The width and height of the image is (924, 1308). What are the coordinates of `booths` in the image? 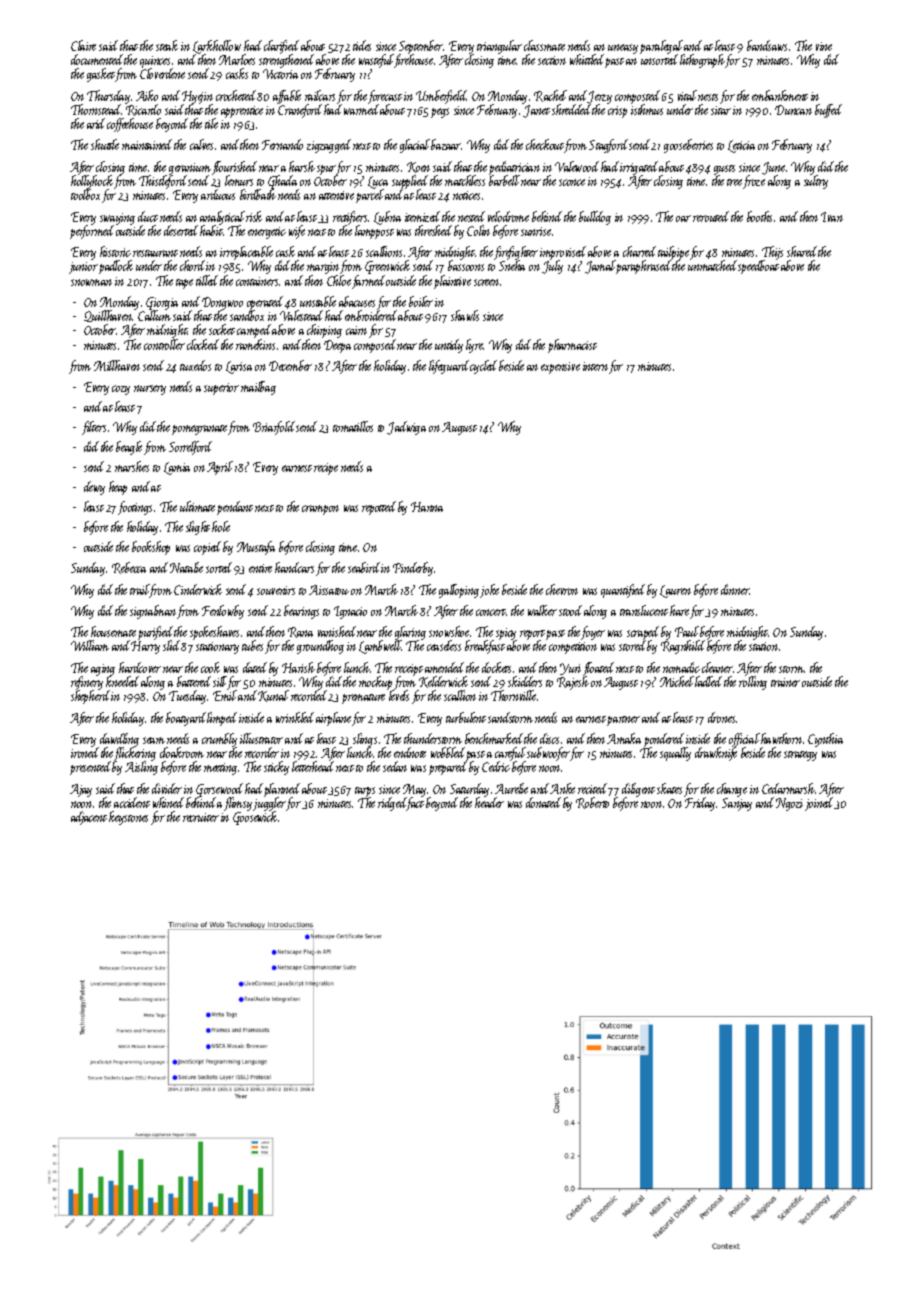 It's located at (759, 216).
